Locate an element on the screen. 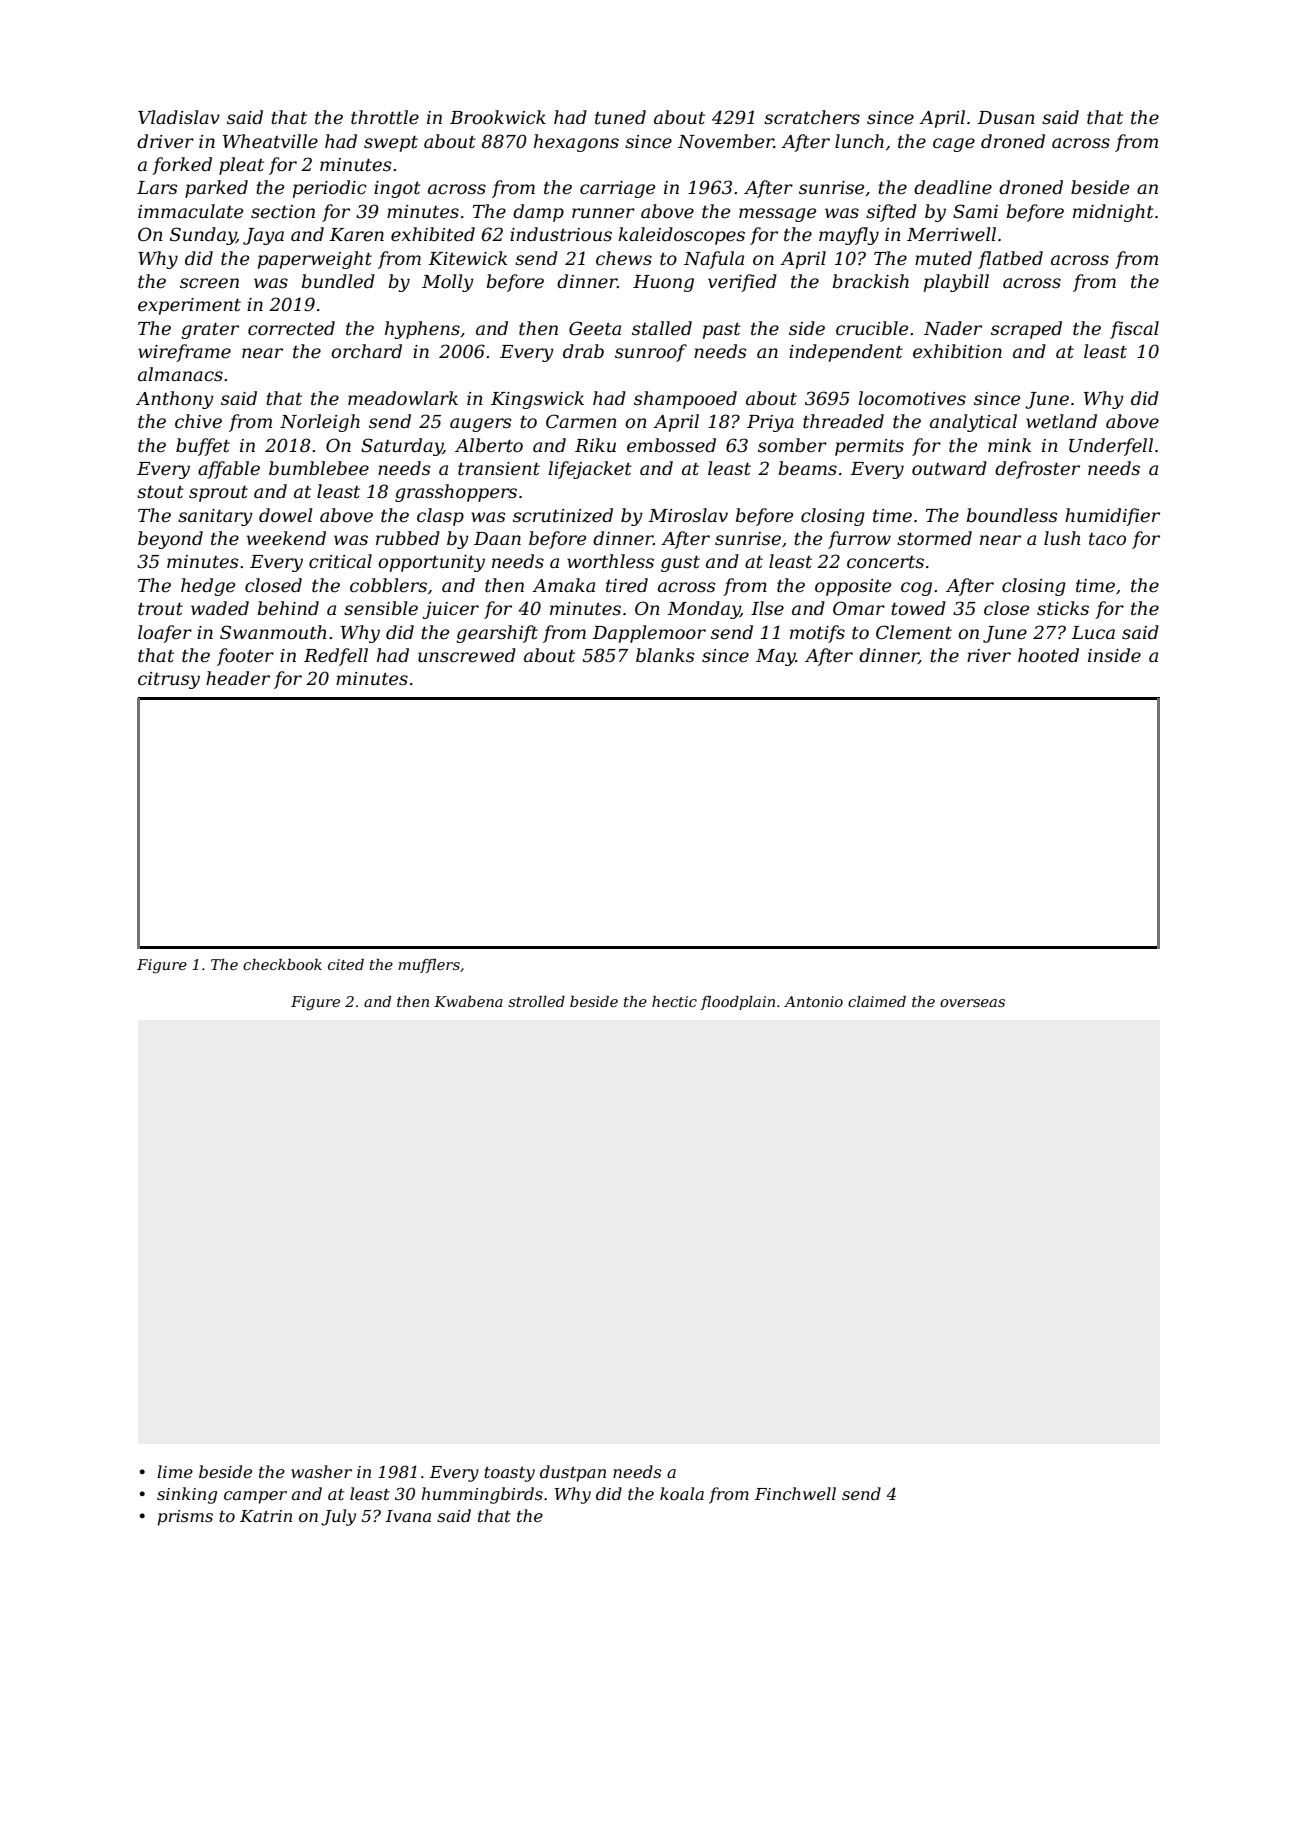 The image size is (1297, 1835). critical is located at coordinates (340, 561).
